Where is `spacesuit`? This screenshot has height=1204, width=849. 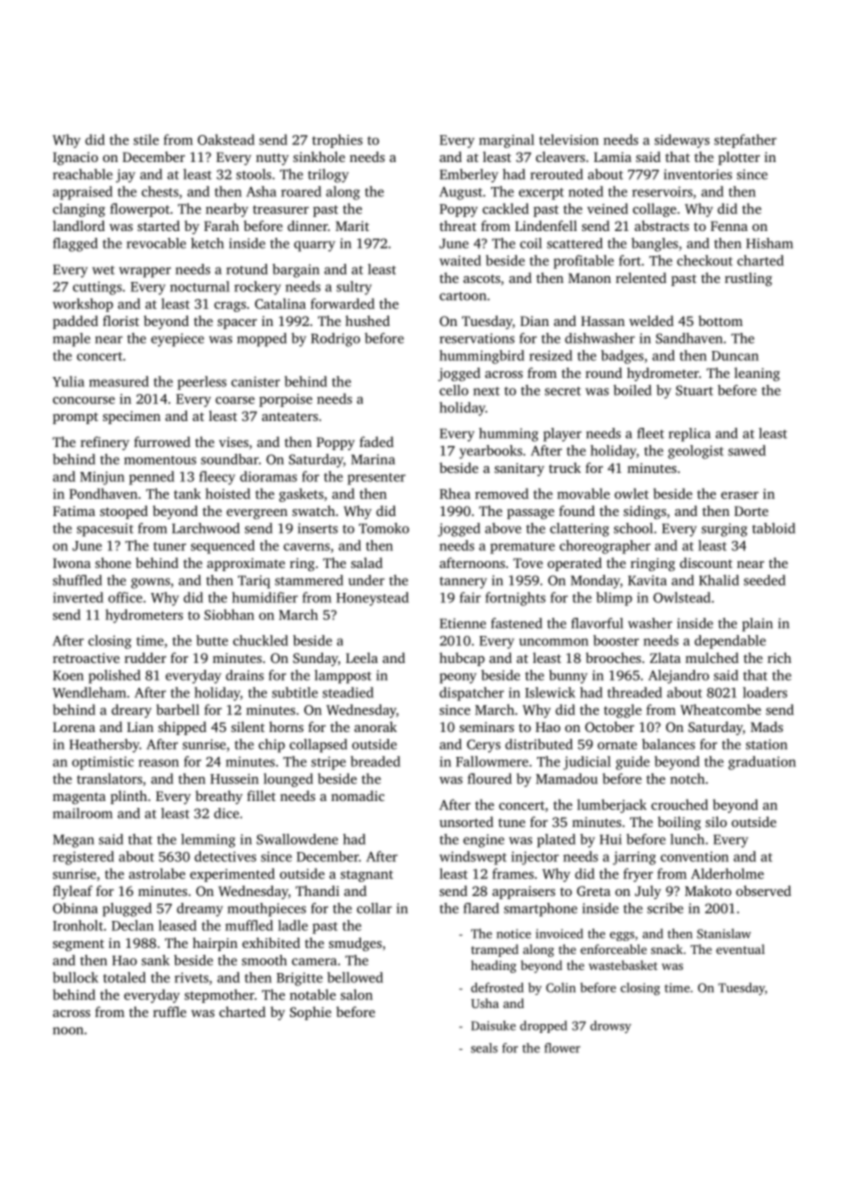
spacesuit is located at coordinates (105, 530).
